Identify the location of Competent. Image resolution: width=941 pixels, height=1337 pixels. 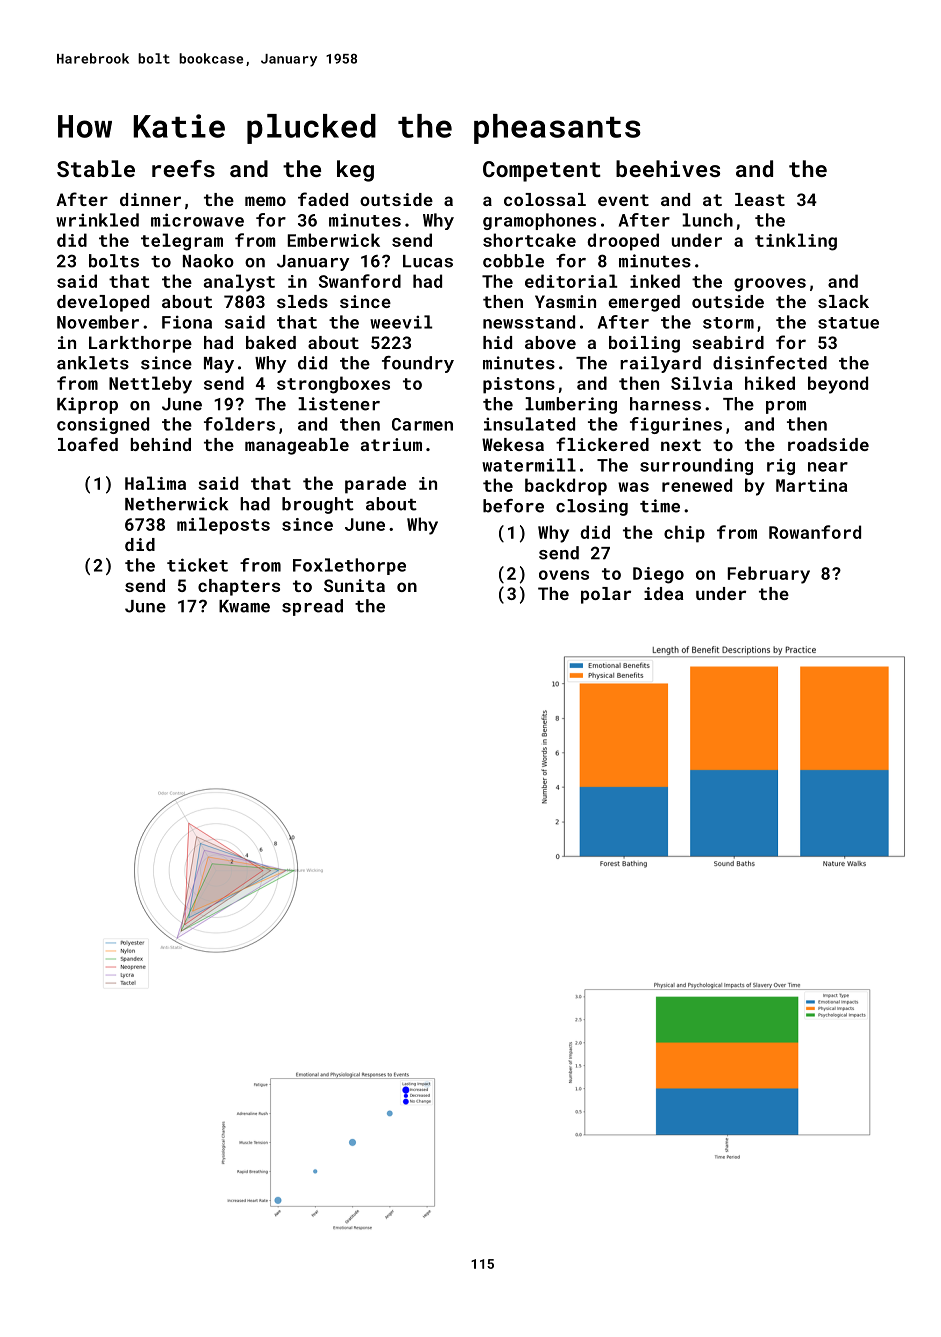
(542, 171).
